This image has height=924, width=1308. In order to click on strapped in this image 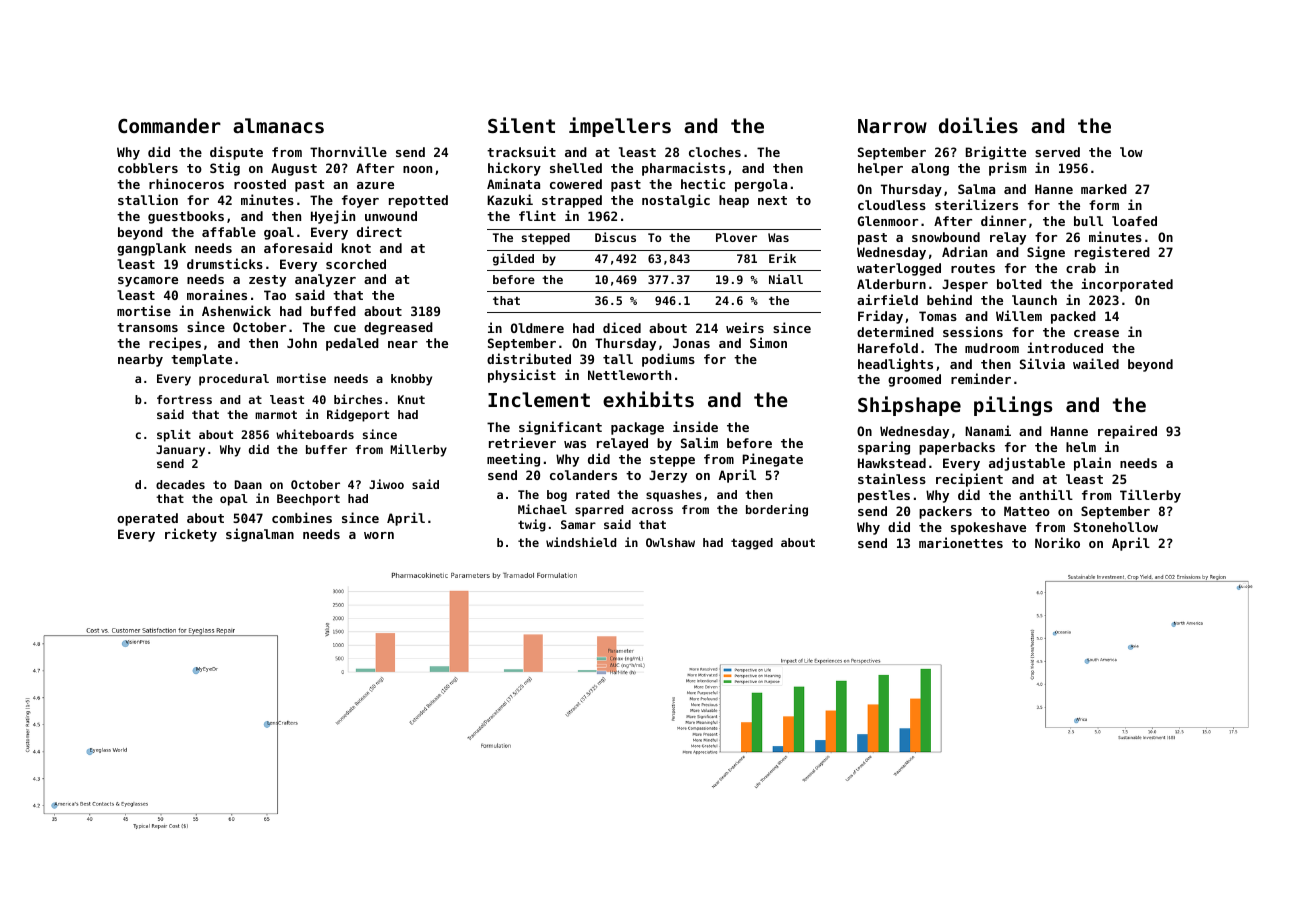, I will do `click(572, 201)`.
